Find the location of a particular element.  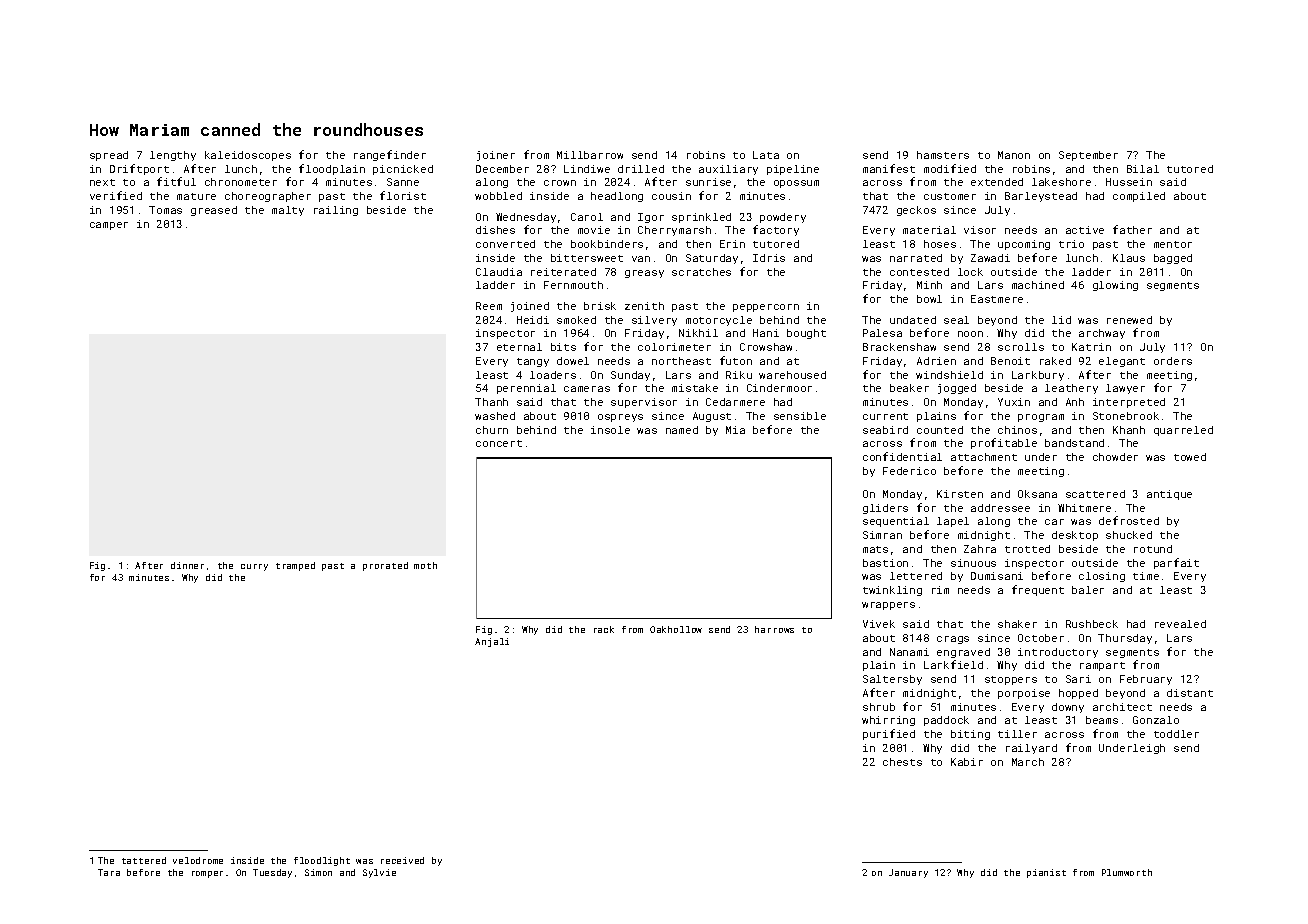

tattered is located at coordinates (144, 860).
